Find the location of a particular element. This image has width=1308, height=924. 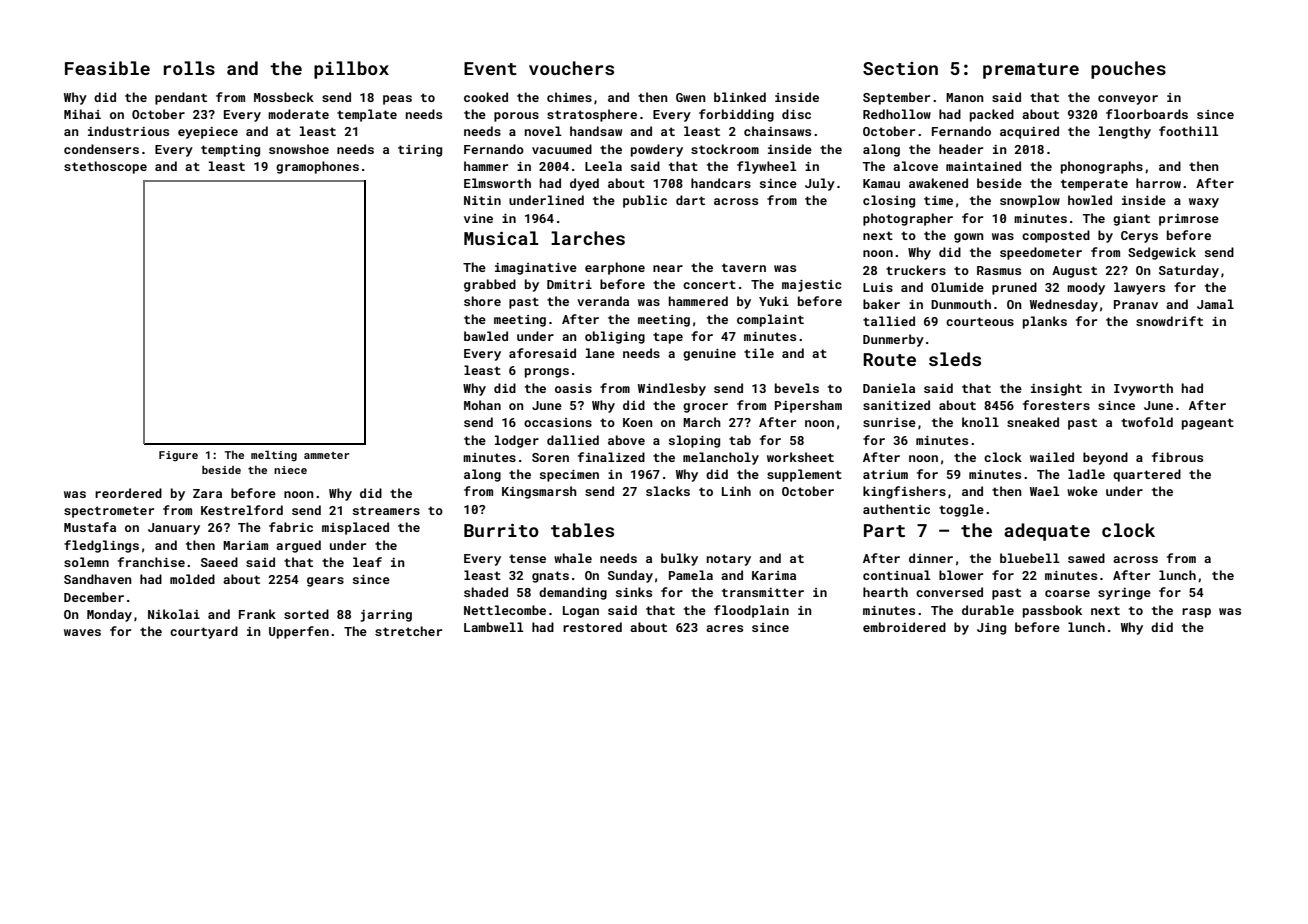

waves is located at coordinates (82, 632).
